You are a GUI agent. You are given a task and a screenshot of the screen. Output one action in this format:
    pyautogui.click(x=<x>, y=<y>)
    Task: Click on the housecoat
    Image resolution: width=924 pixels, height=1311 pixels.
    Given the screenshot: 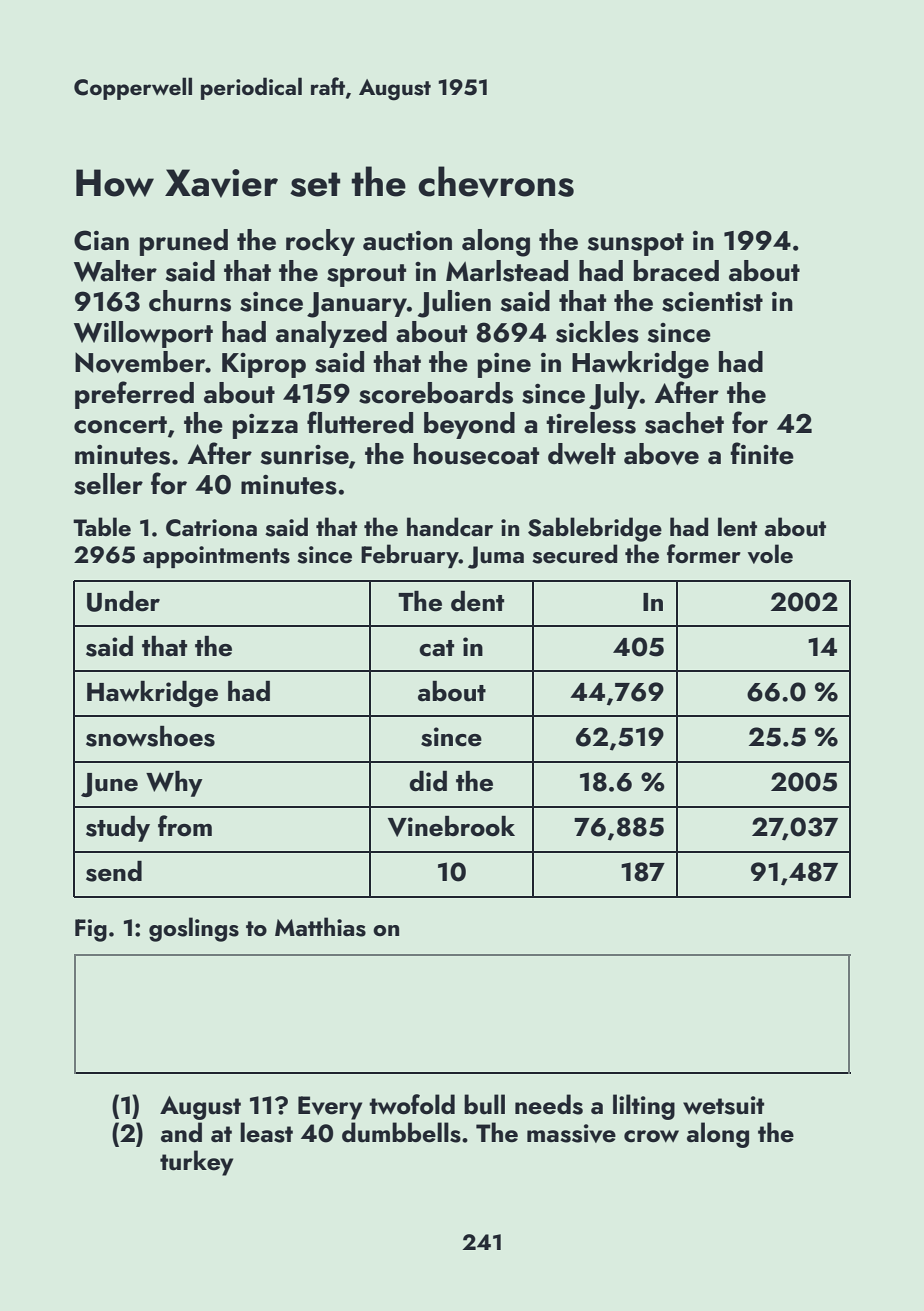 What is the action you would take?
    pyautogui.click(x=476, y=454)
